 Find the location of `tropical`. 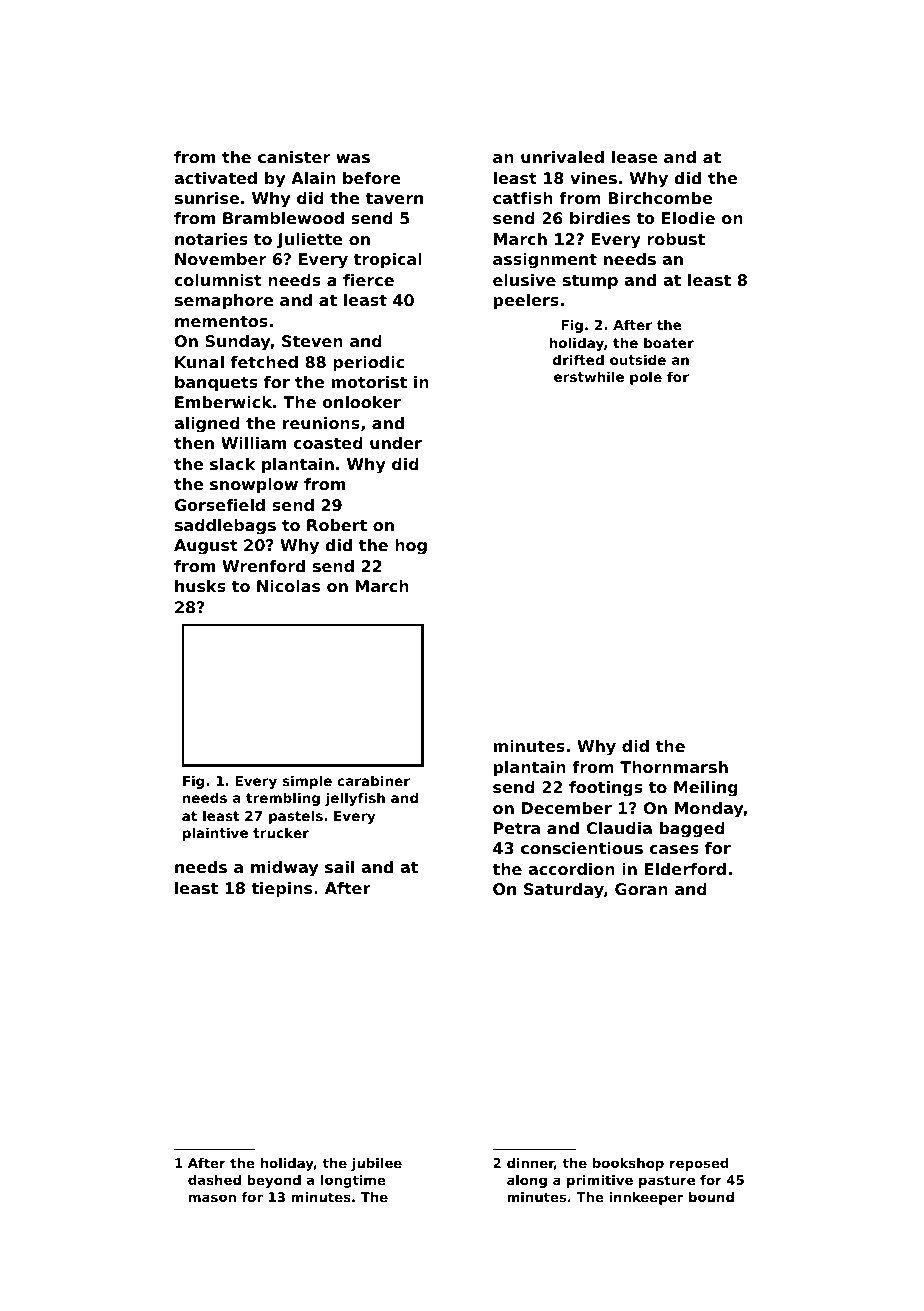

tropical is located at coordinates (387, 261).
